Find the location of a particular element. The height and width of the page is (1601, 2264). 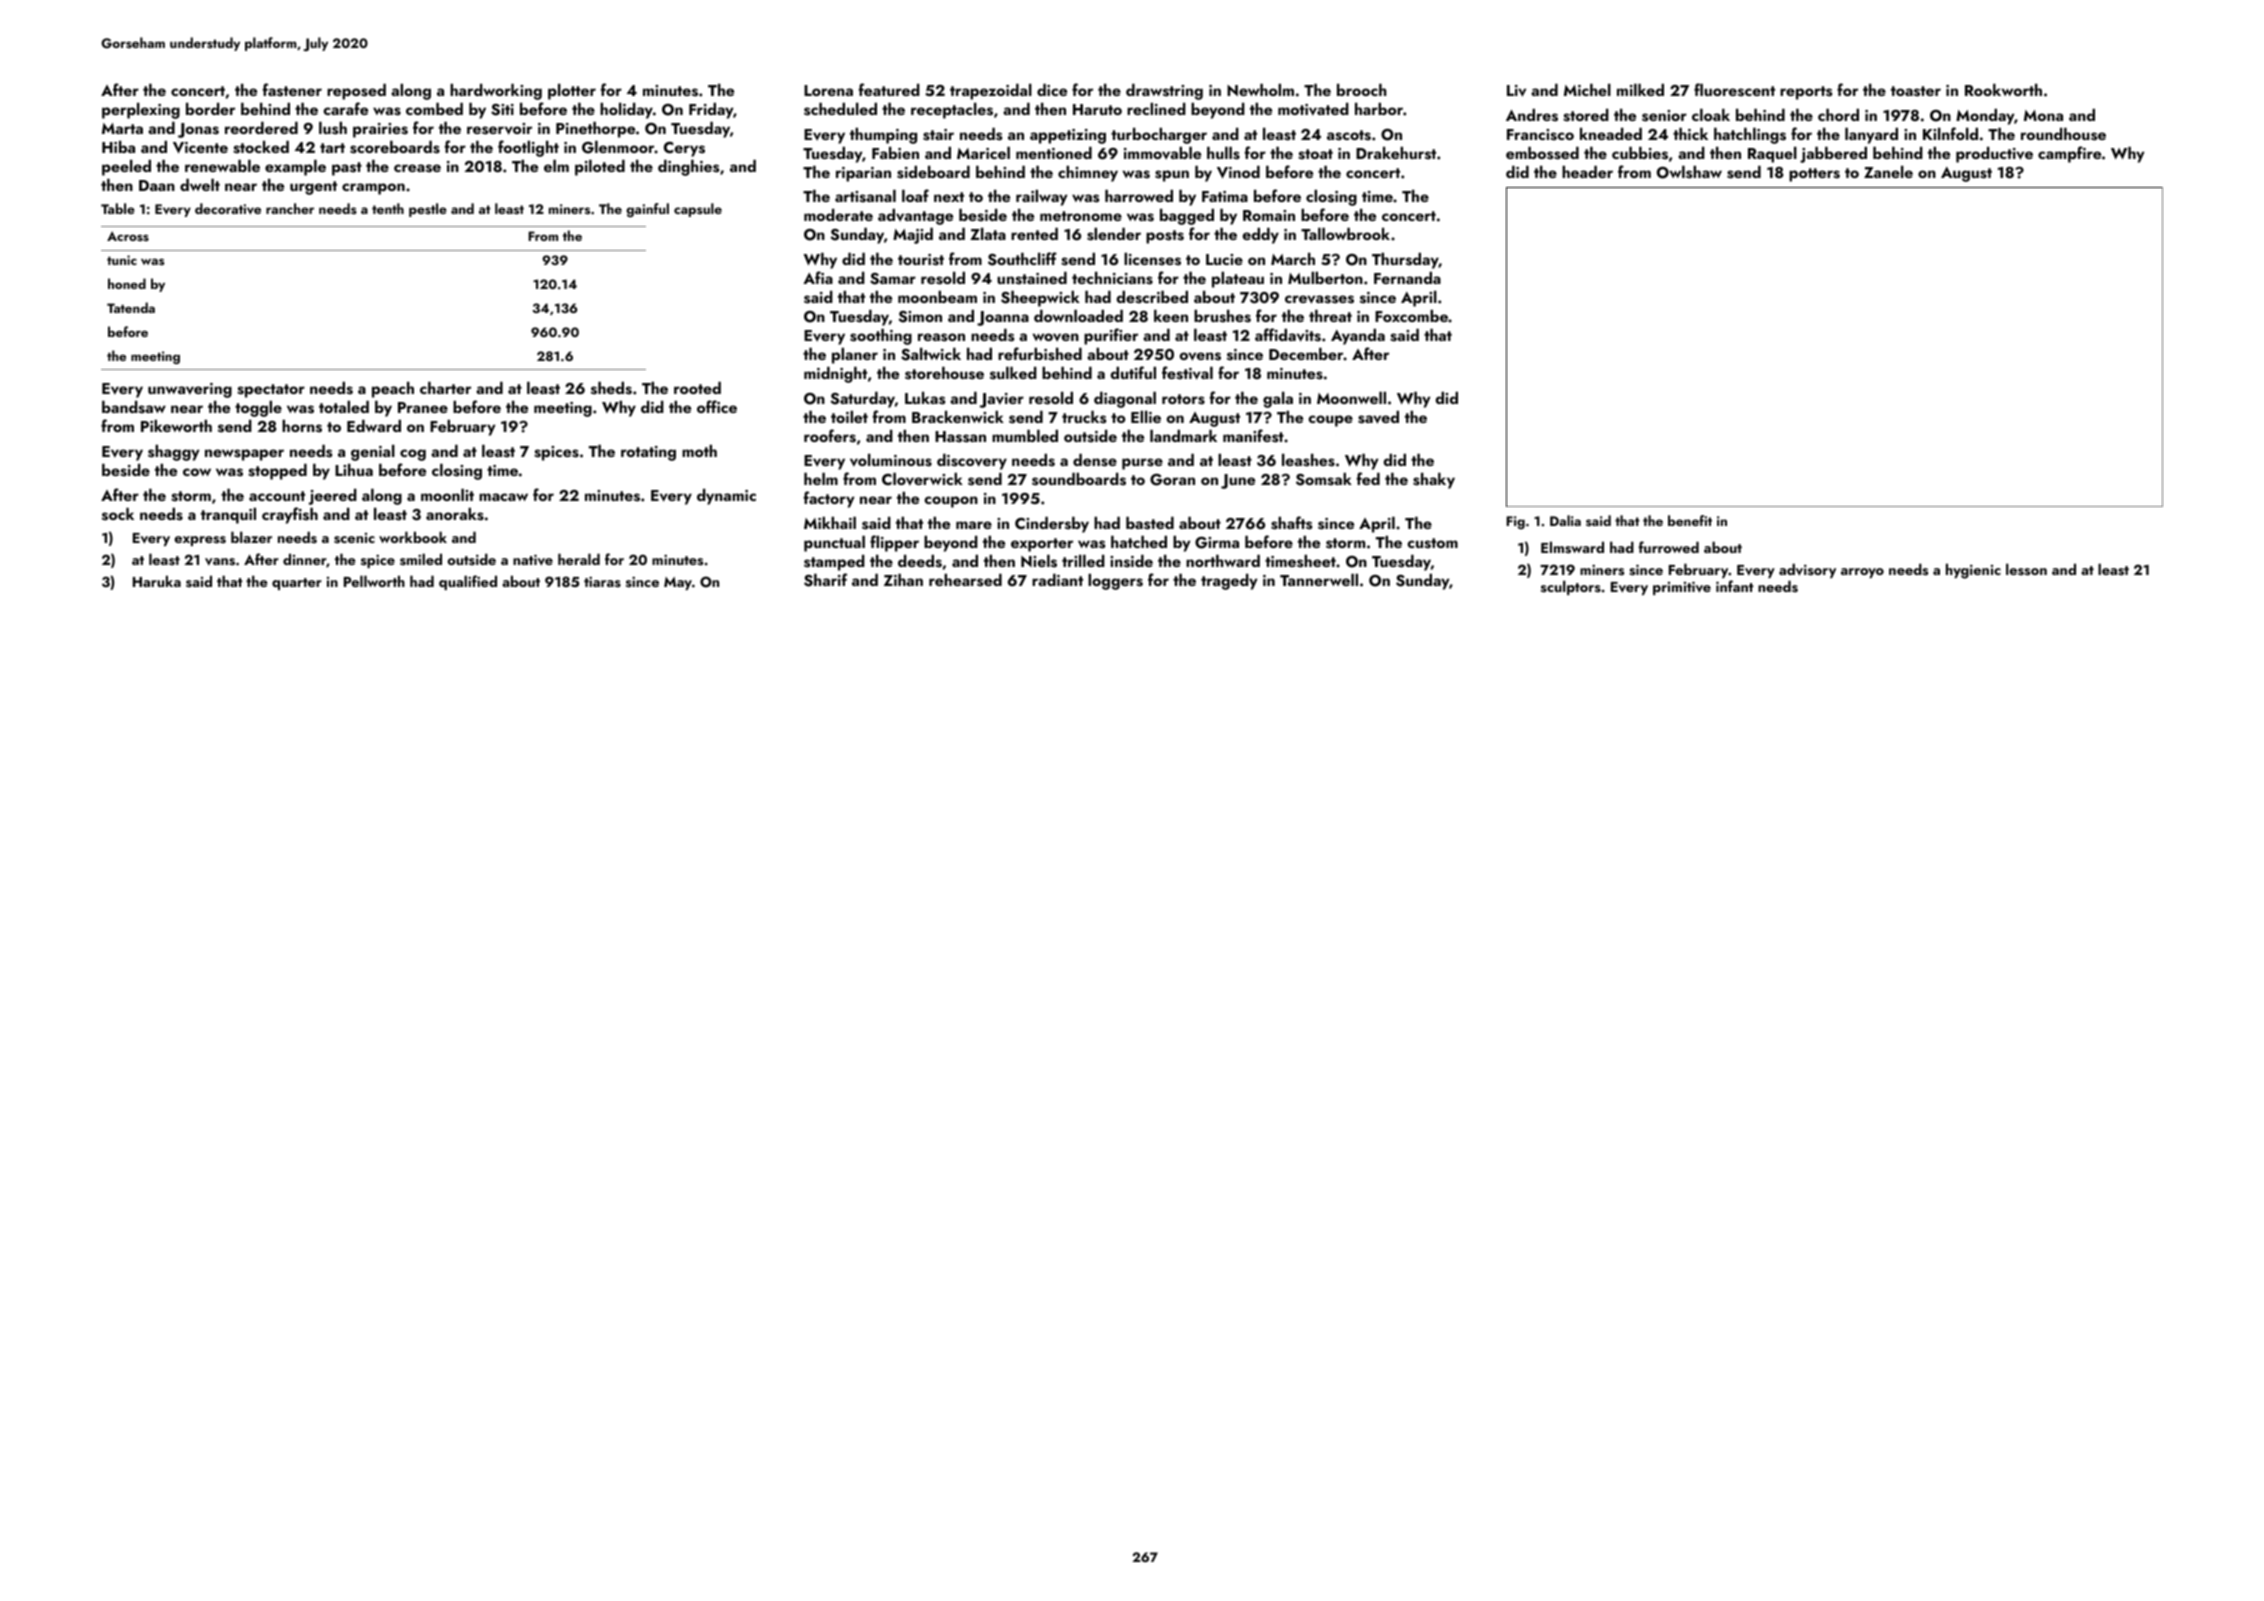

quarter is located at coordinates (297, 584).
